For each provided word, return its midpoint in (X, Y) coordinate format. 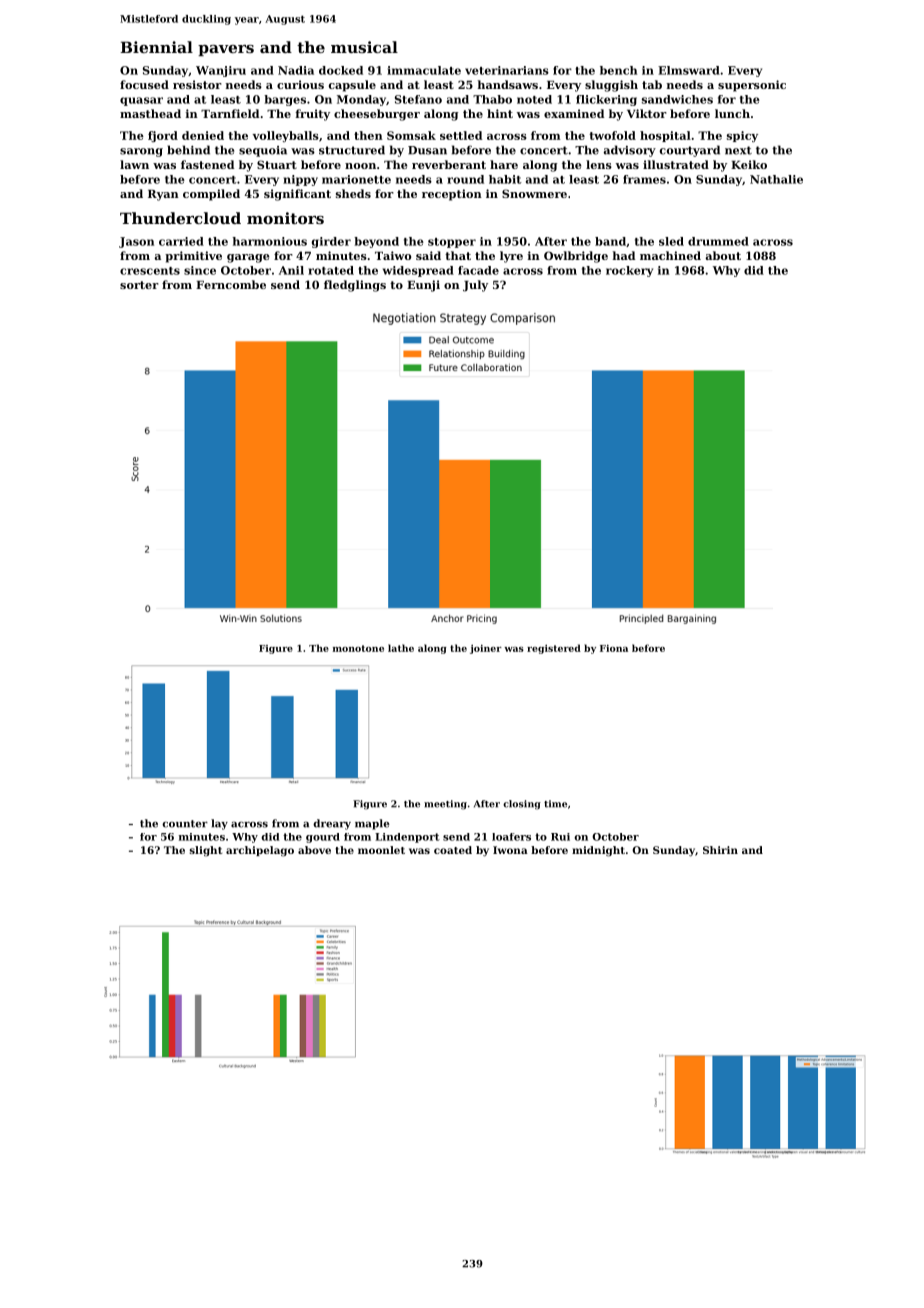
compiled (211, 195)
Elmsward (689, 70)
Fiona (614, 648)
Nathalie (776, 179)
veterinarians (507, 70)
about (723, 255)
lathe (401, 648)
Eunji (423, 286)
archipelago (260, 851)
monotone (358, 648)
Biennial (156, 47)
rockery (629, 271)
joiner (486, 649)
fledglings (355, 286)
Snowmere (534, 193)
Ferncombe (231, 284)
